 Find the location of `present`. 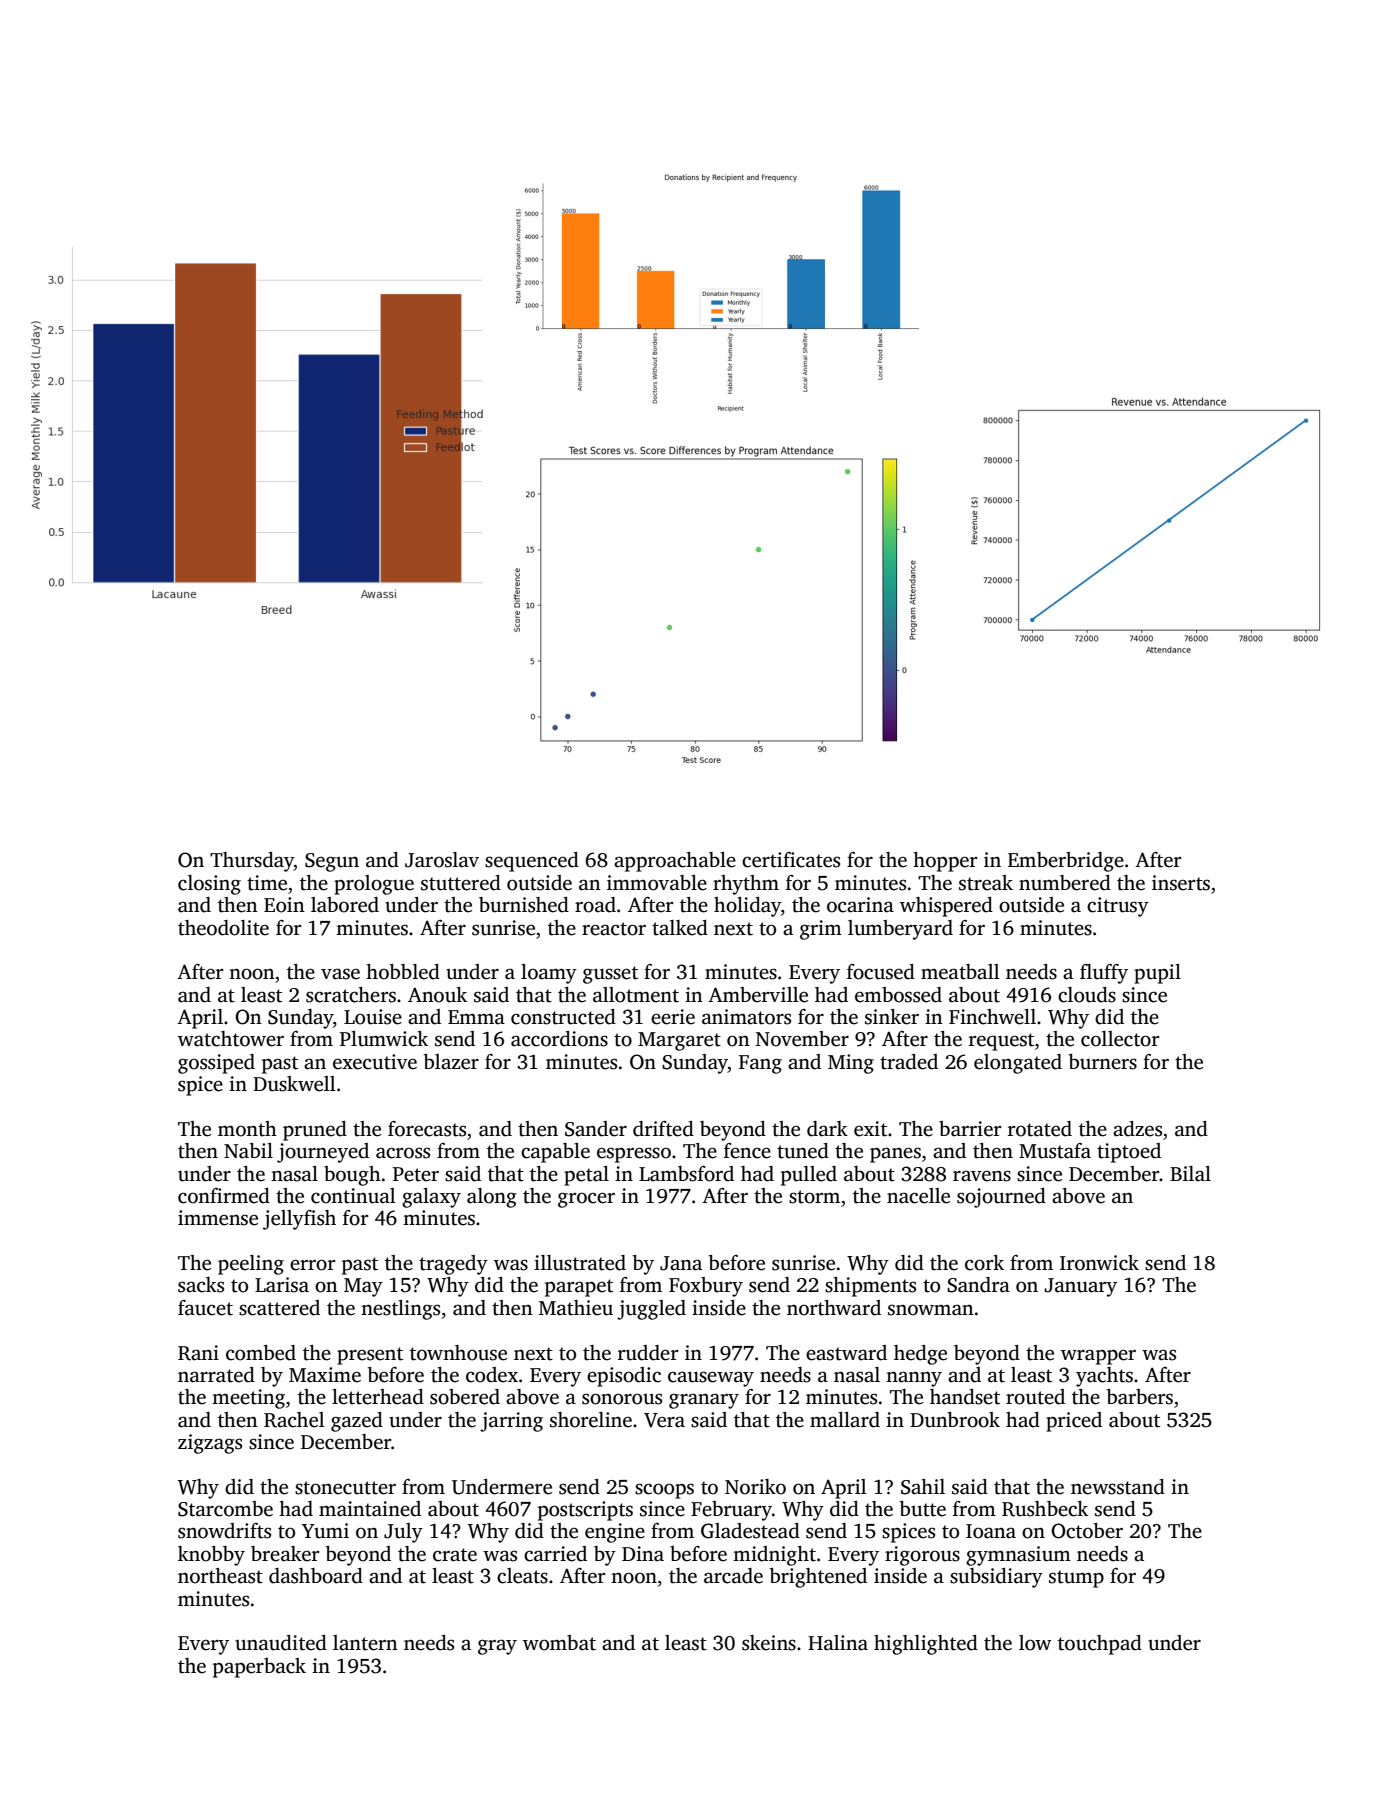

present is located at coordinates (370, 1356).
